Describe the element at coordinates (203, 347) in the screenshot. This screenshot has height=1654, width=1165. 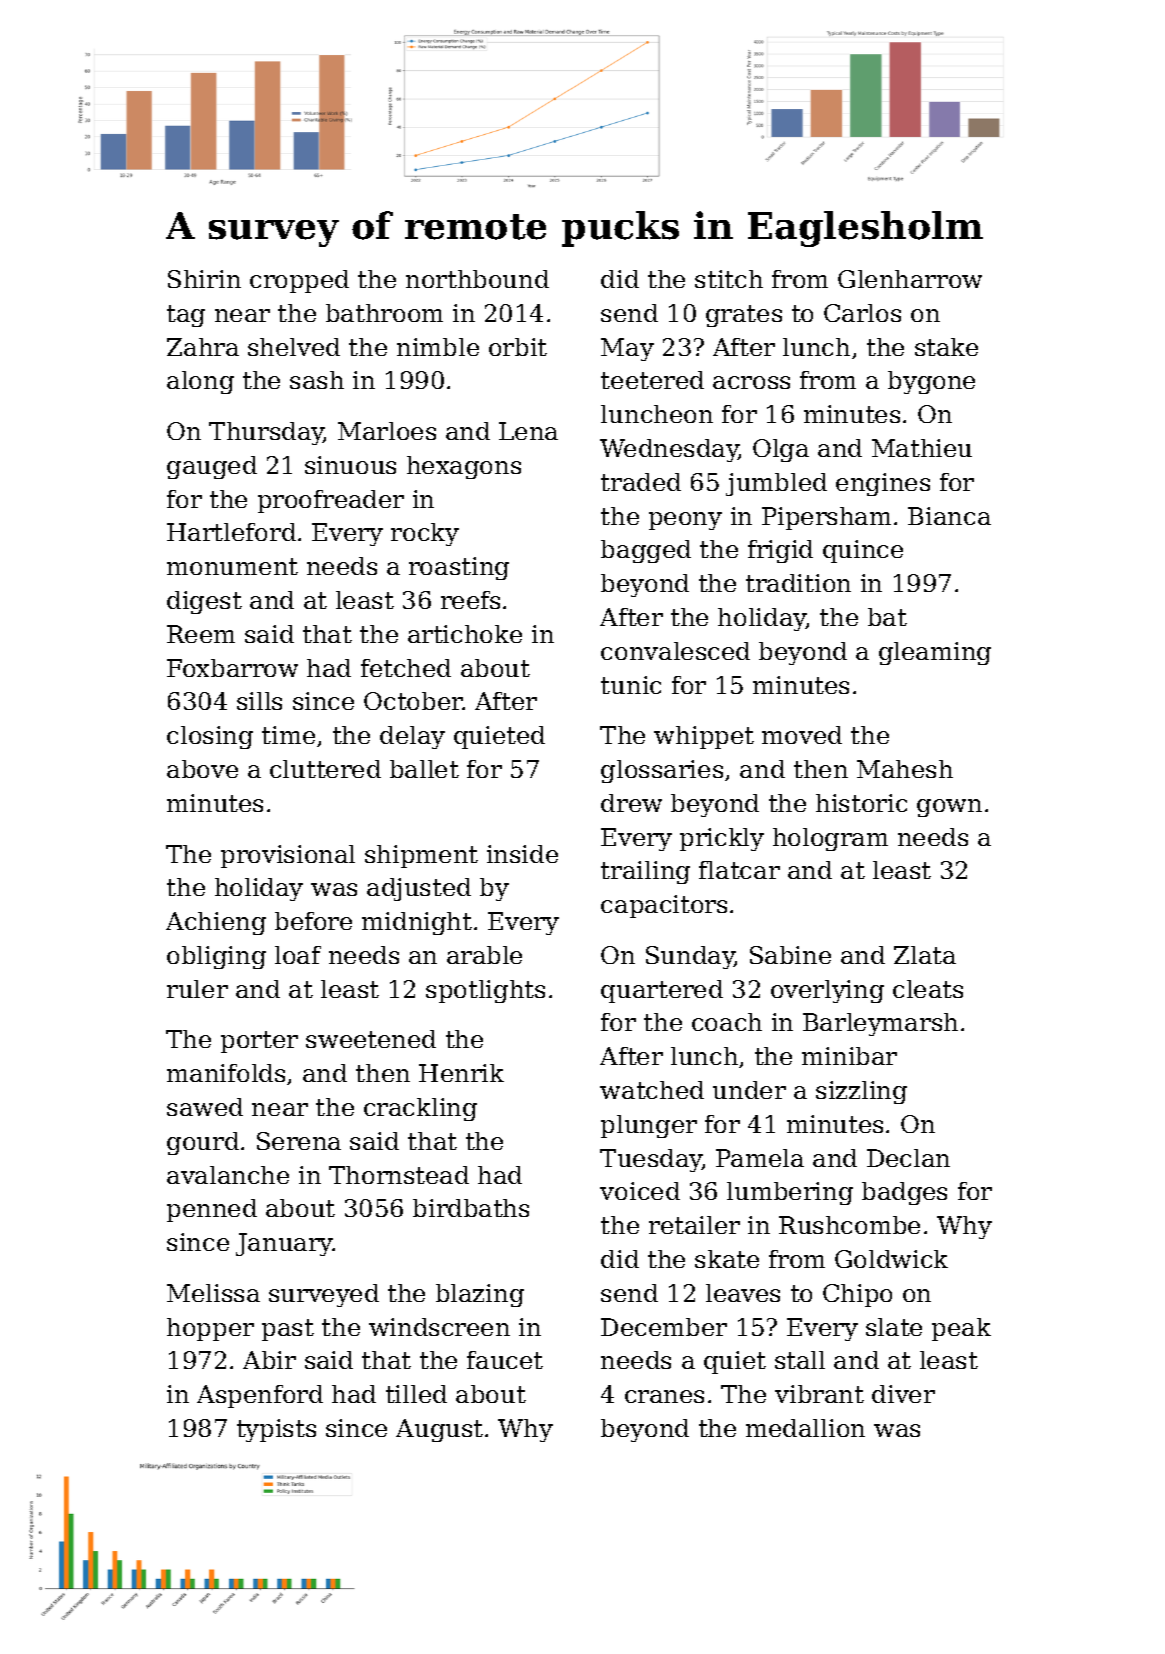
I see `Zahra` at that location.
